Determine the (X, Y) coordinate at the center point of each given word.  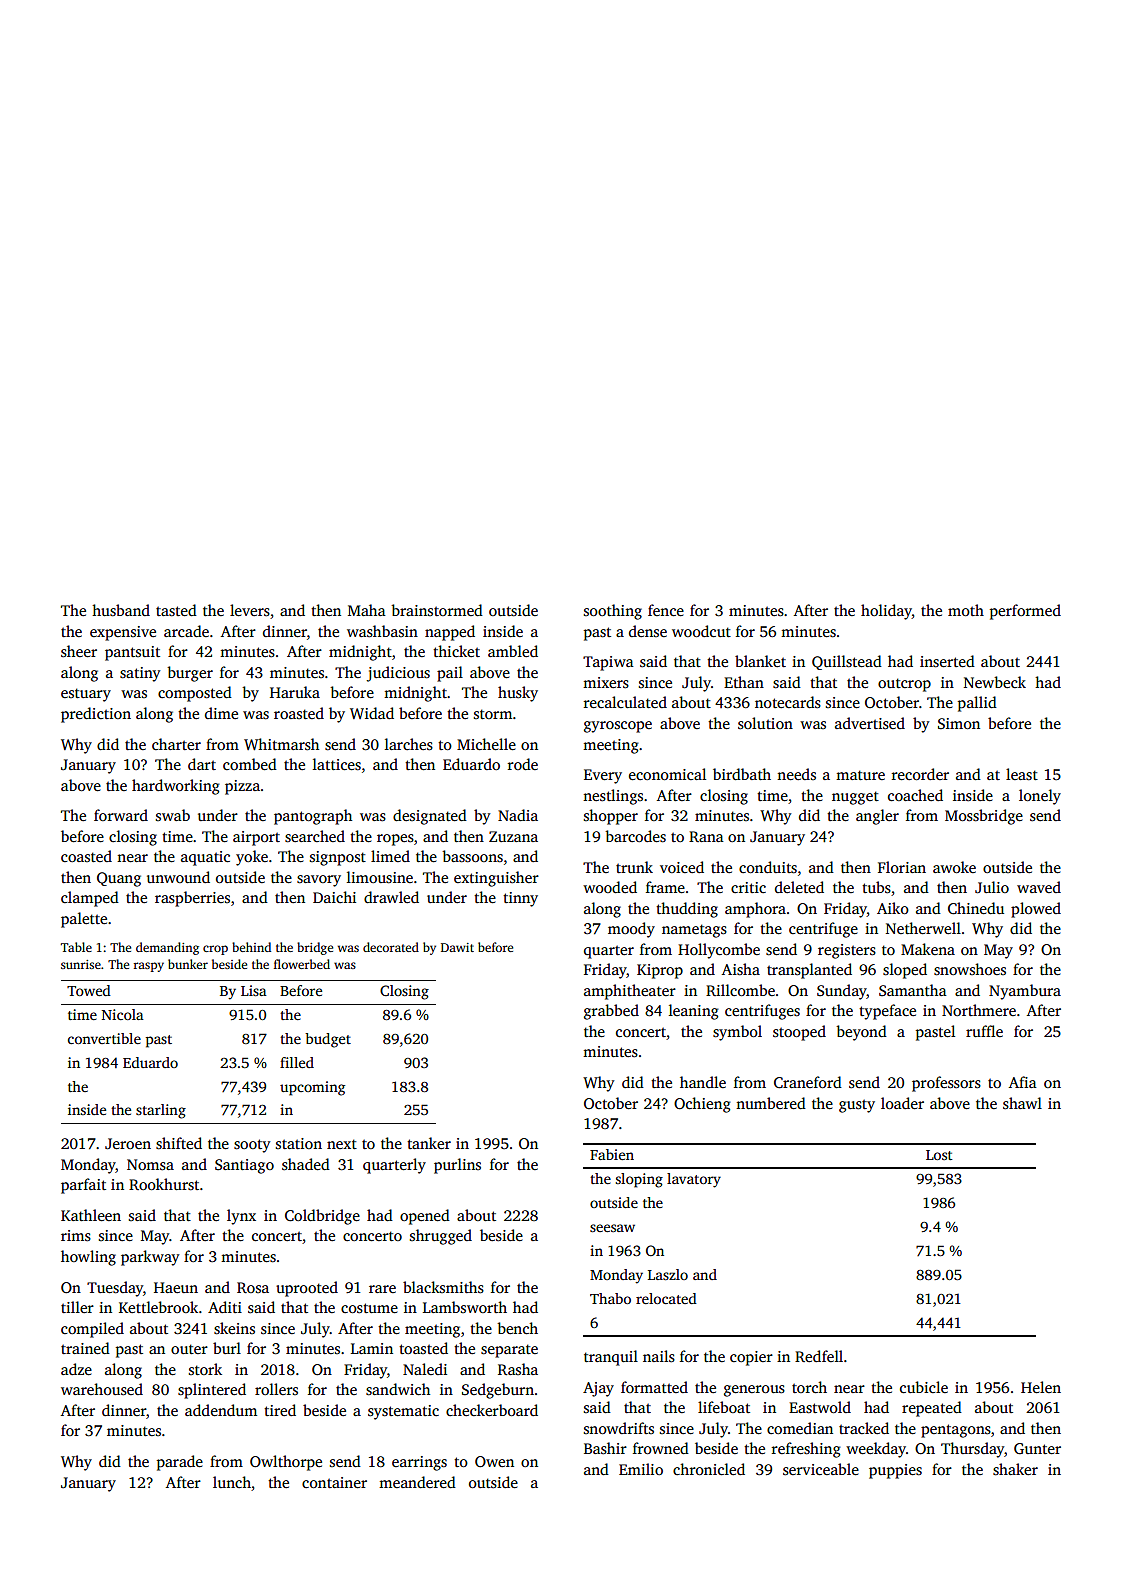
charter (176, 744)
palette (84, 920)
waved (1039, 887)
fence (666, 610)
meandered (417, 1482)
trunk (634, 867)
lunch (232, 1482)
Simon (959, 724)
